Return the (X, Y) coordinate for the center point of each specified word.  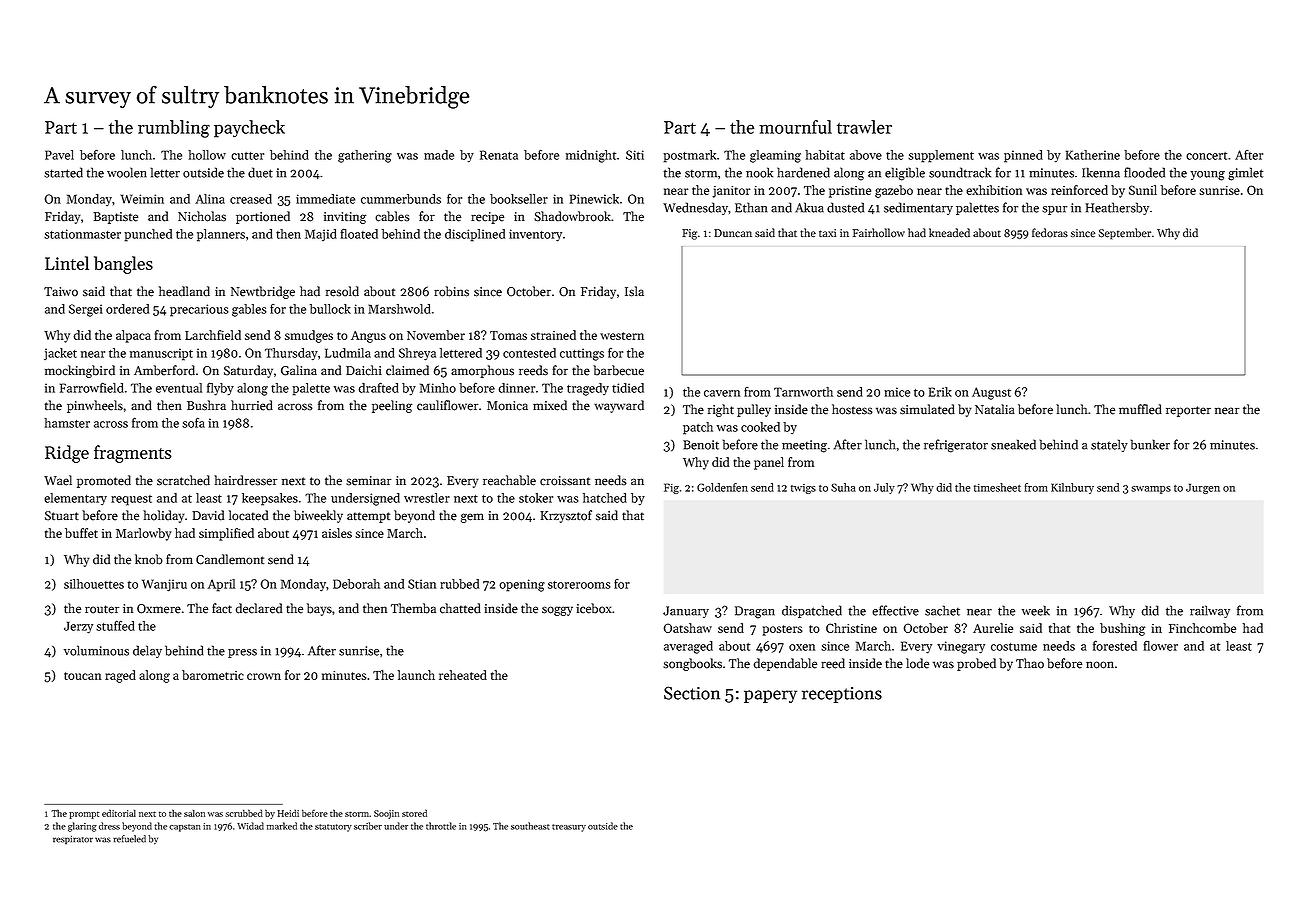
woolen (127, 172)
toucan (82, 676)
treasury (569, 828)
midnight (591, 156)
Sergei (86, 310)
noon (1100, 665)
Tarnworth (803, 392)
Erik (940, 392)
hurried (252, 405)
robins (451, 291)
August (991, 393)
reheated (463, 675)
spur (1054, 210)
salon (194, 813)
